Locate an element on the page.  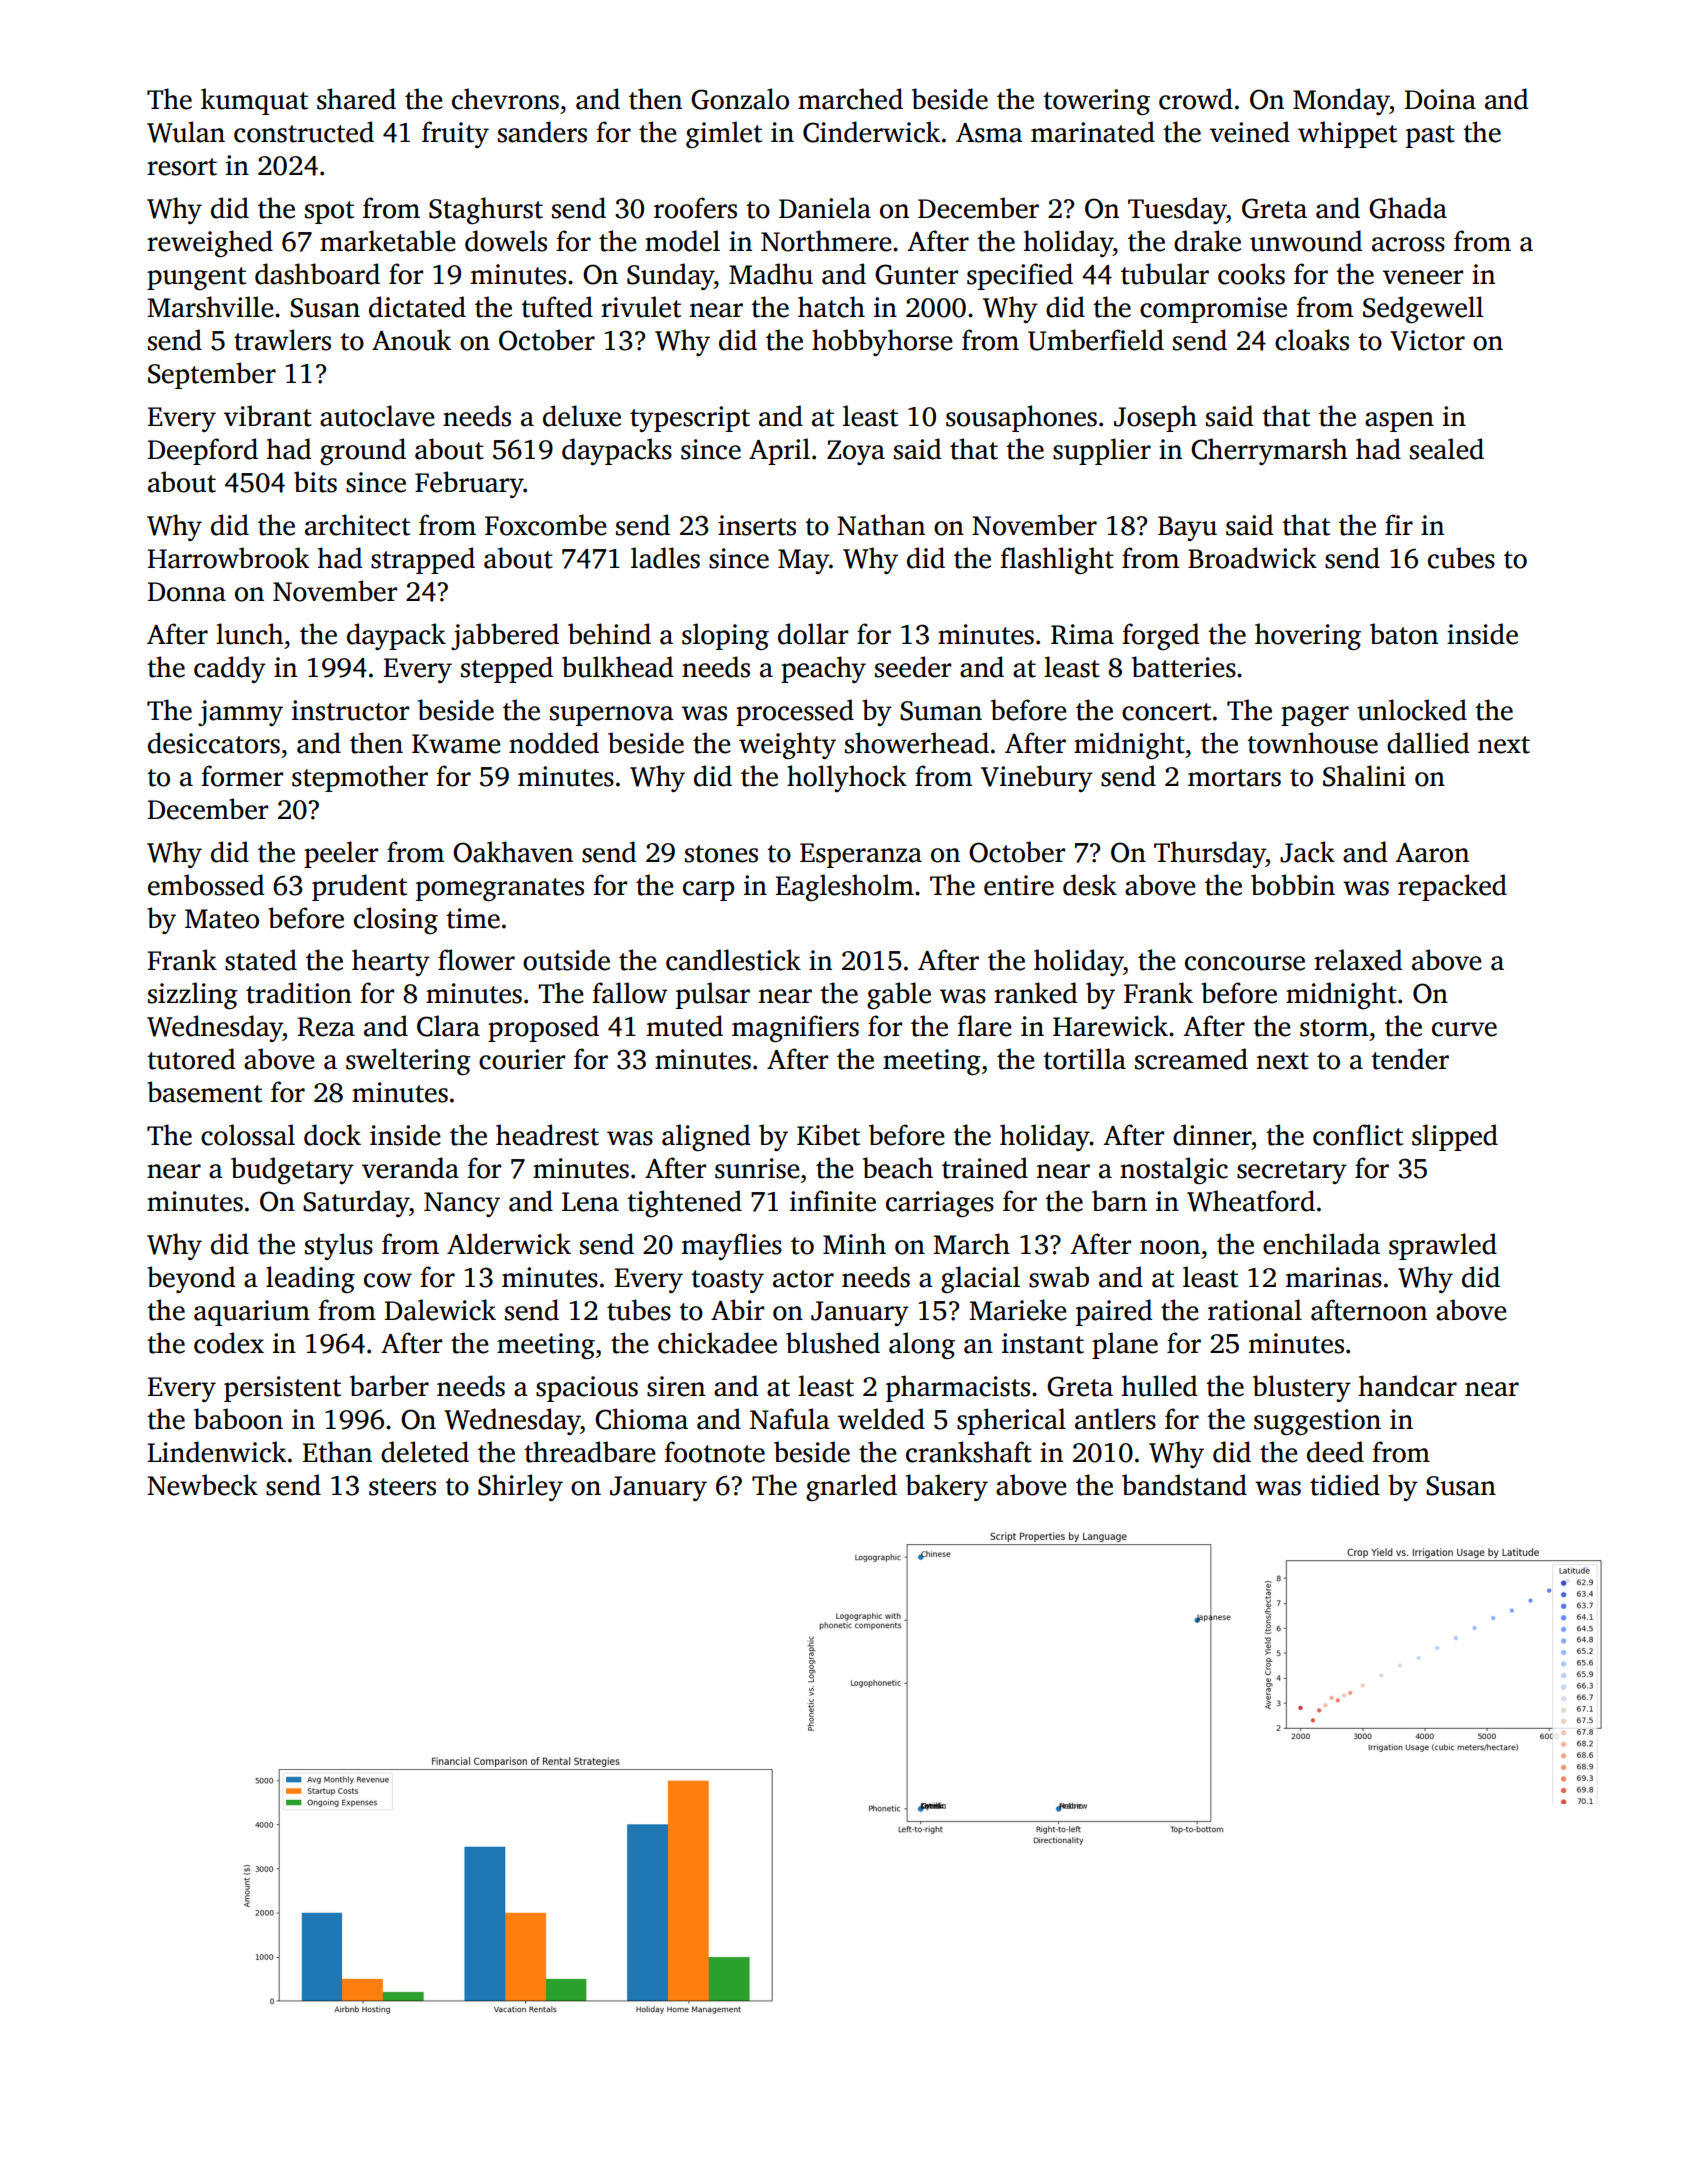
towering is located at coordinates (1096, 102).
